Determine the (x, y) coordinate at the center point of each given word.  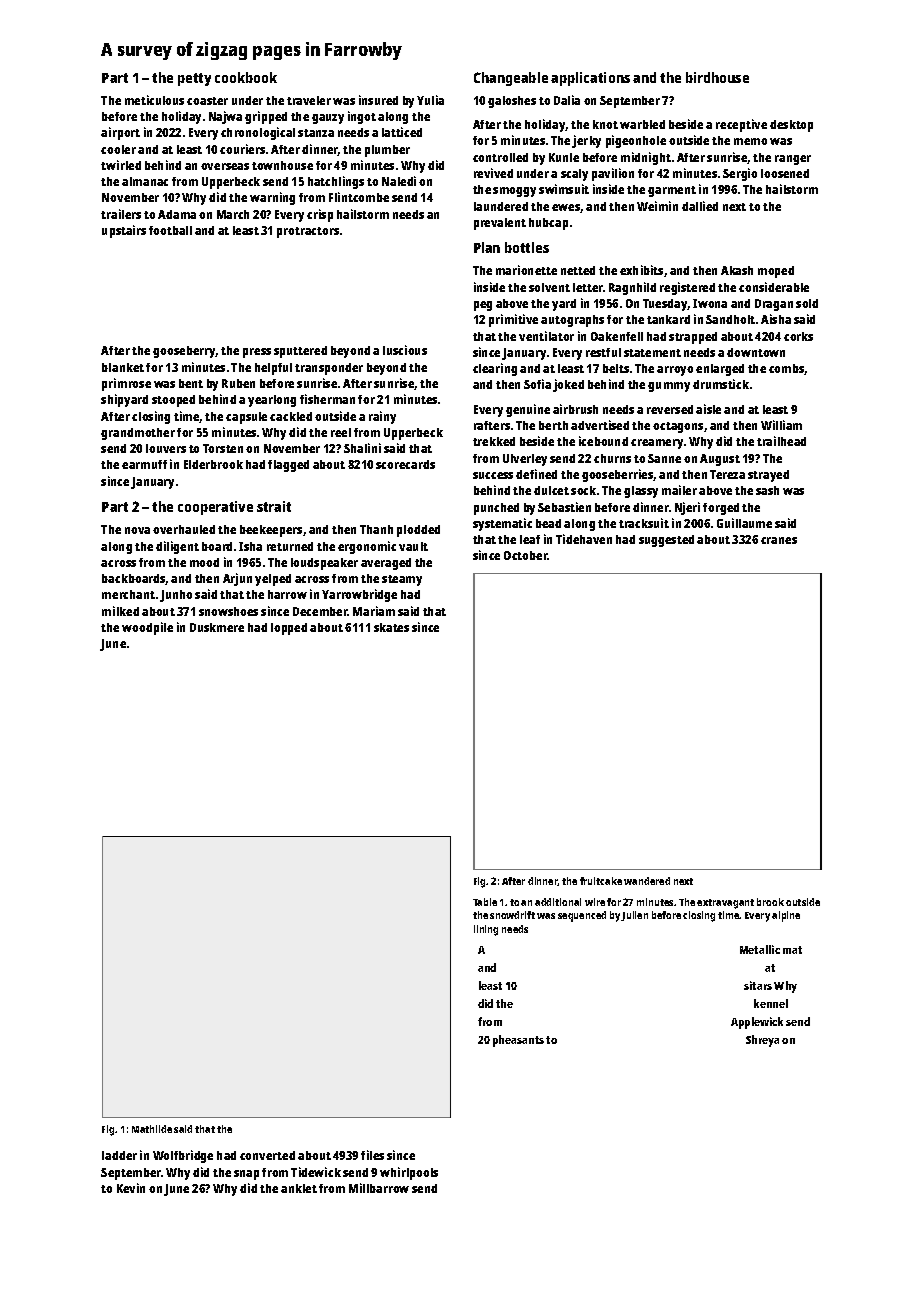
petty (194, 79)
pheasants (518, 1041)
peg (483, 306)
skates (391, 627)
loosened (785, 173)
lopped (289, 629)
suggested (666, 541)
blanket (123, 367)
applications (590, 79)
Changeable (511, 79)
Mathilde (152, 1129)
